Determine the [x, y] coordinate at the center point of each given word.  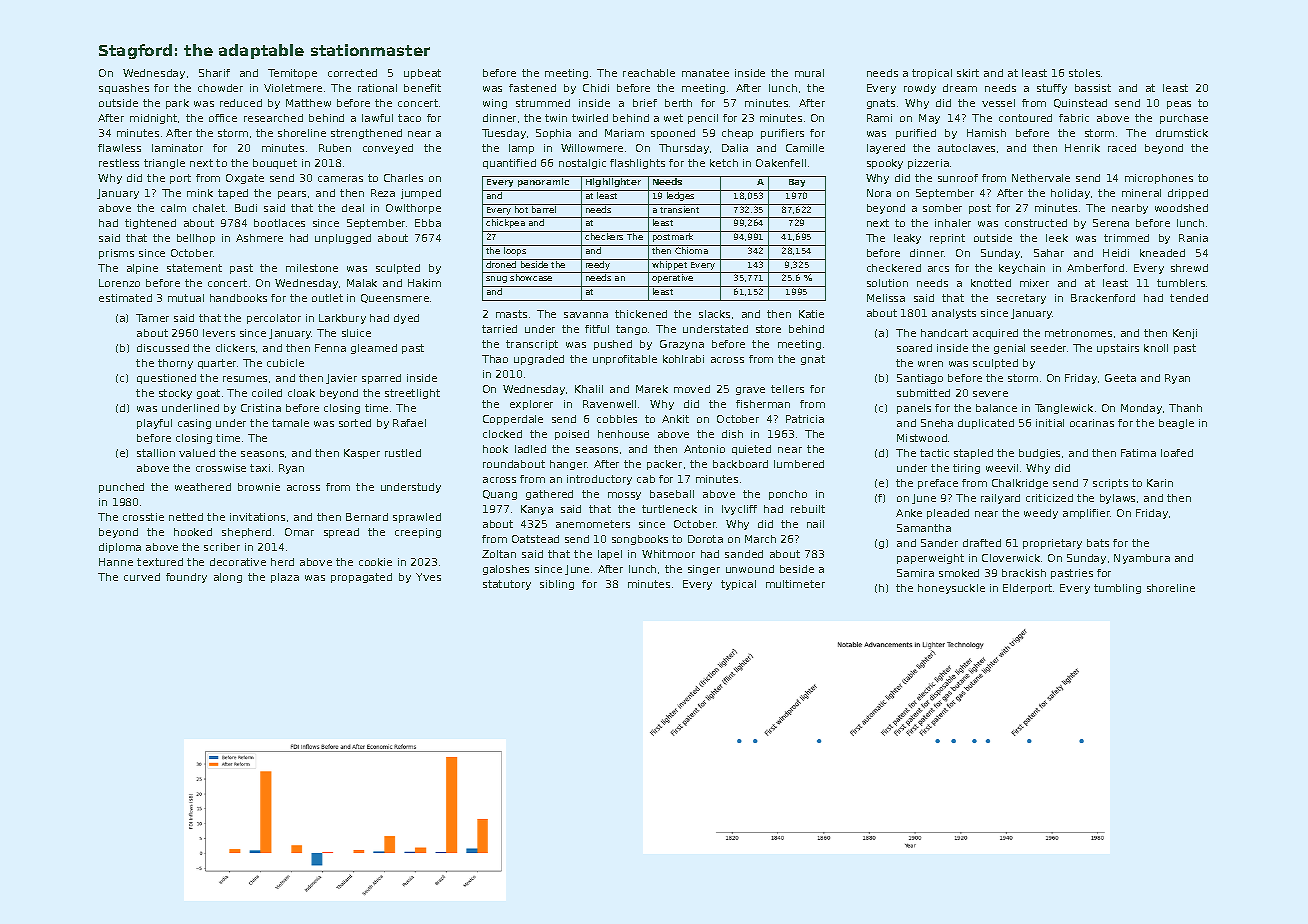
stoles [1084, 73]
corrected [352, 73]
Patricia [805, 419]
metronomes [1078, 333]
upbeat [422, 74]
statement [194, 268]
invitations [257, 517]
